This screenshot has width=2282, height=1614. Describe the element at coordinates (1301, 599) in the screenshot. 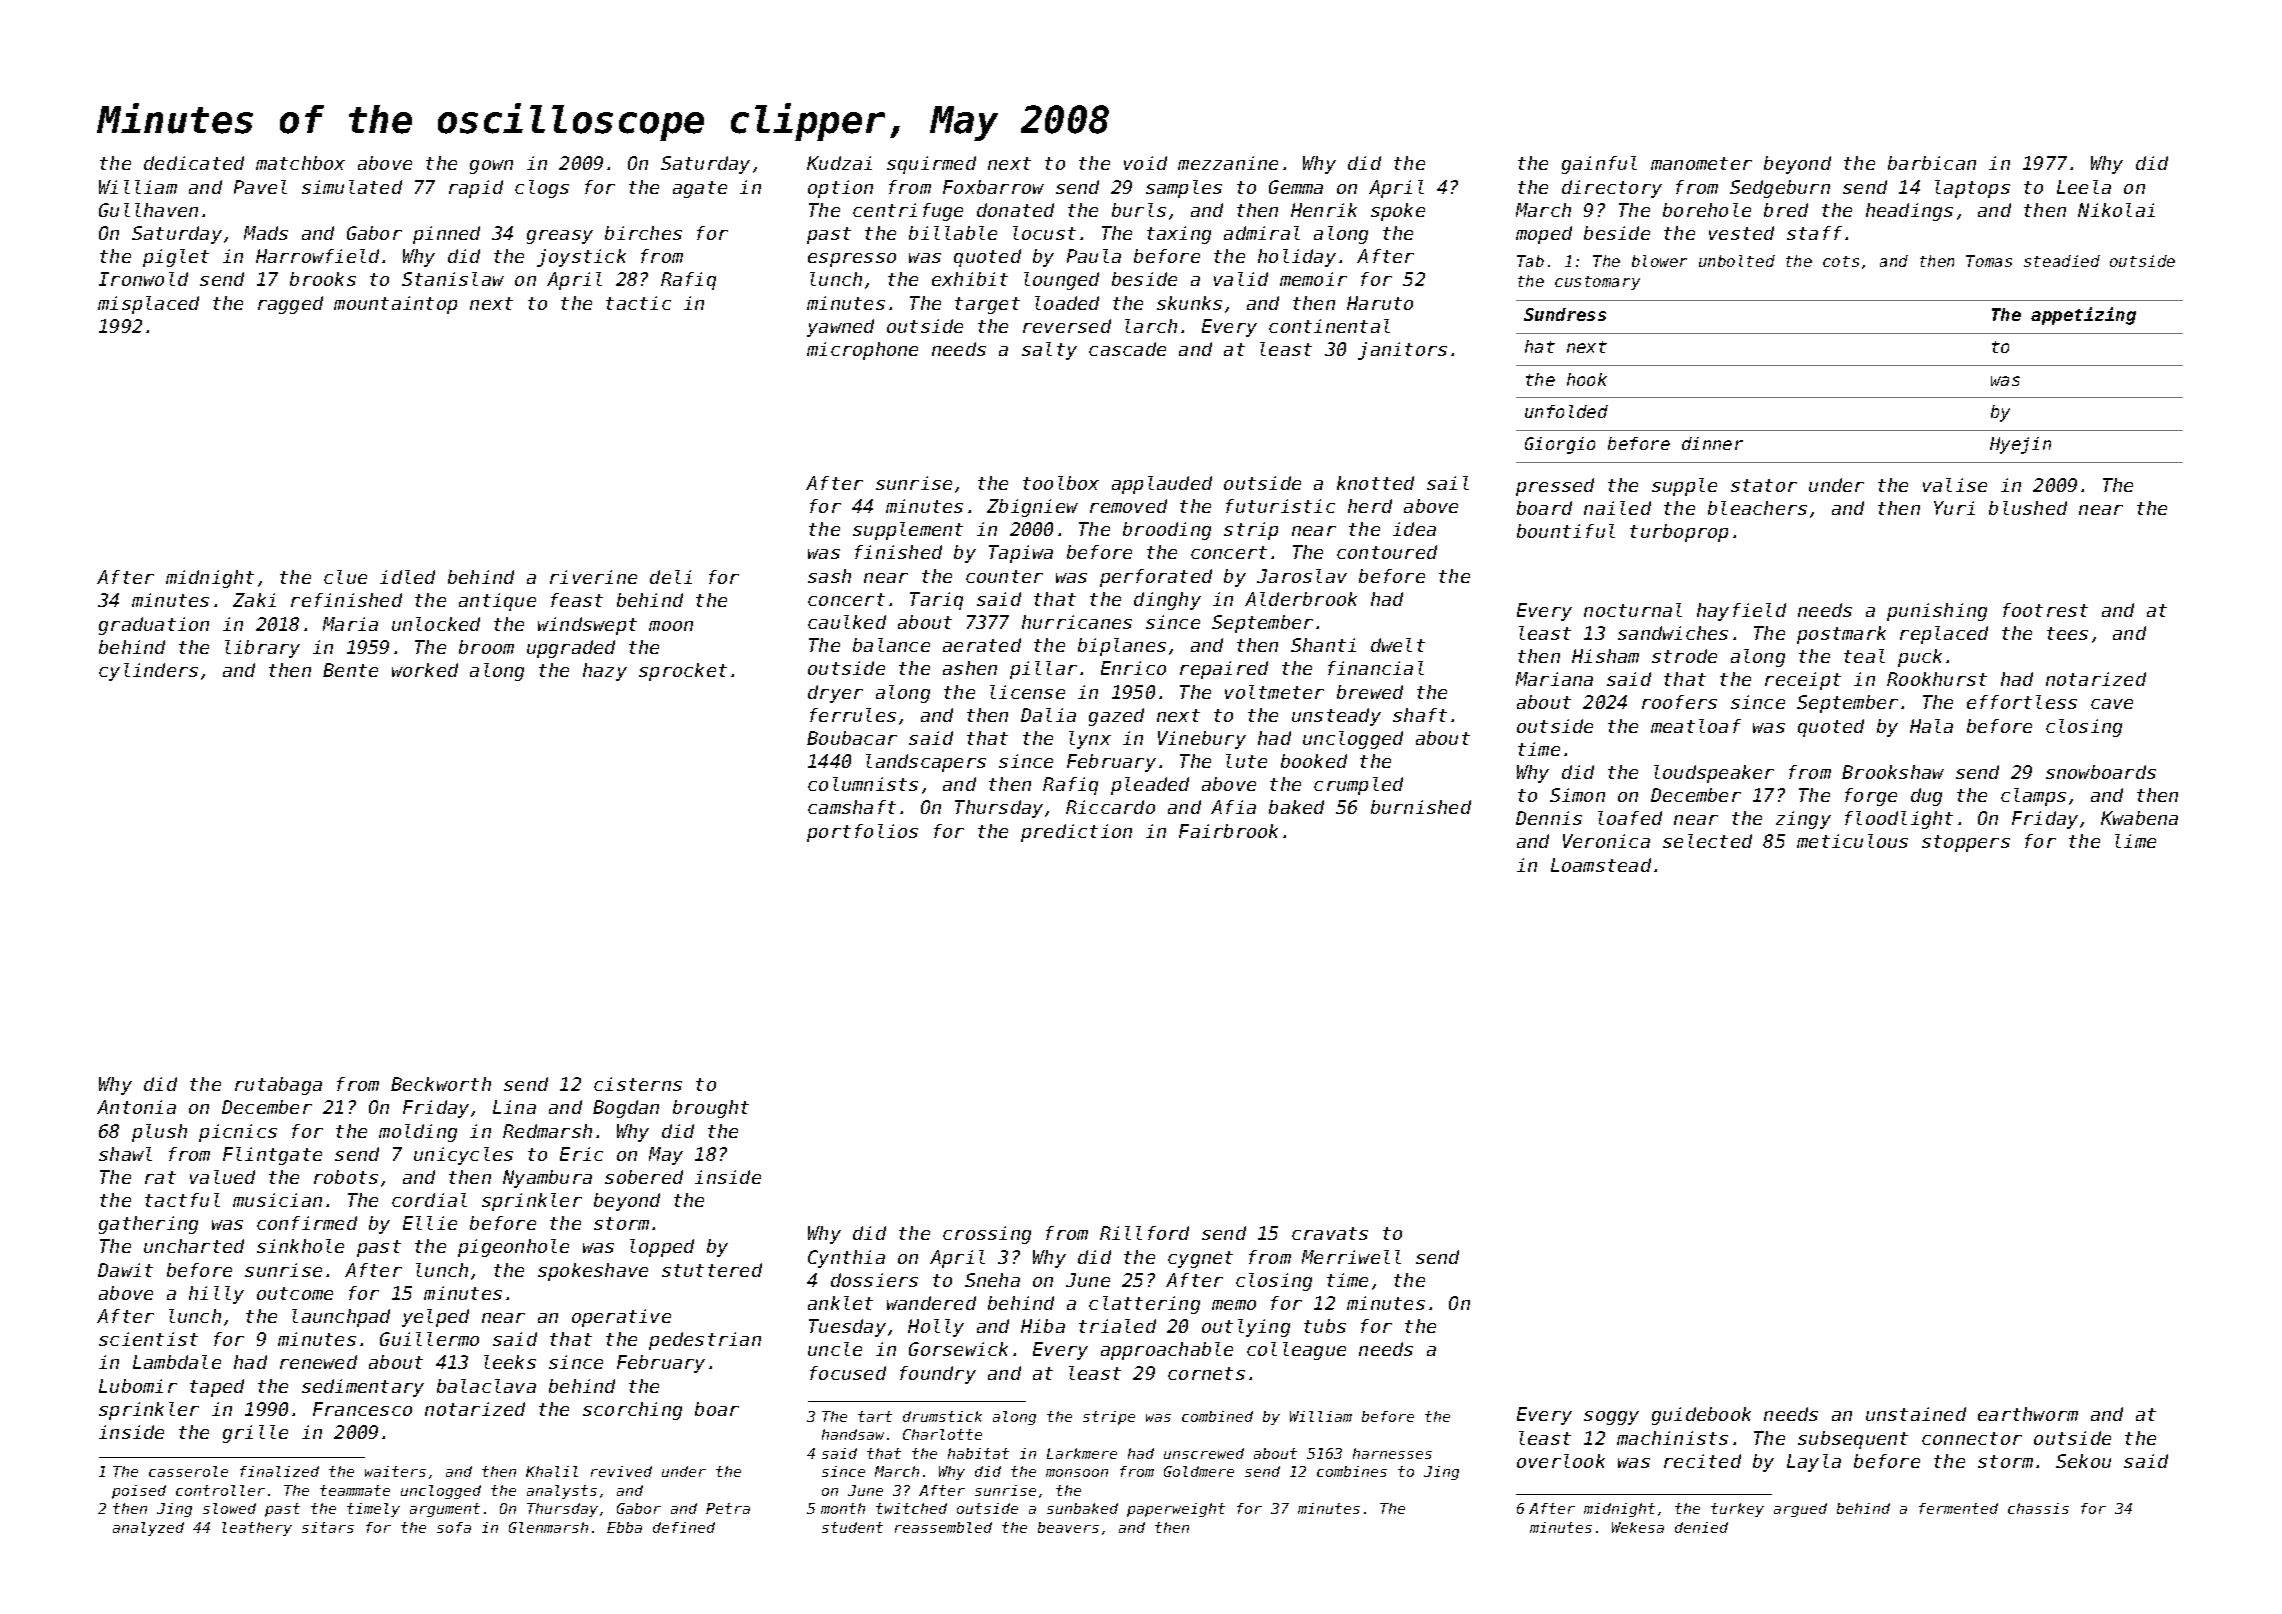

I see `Alderbrook` at that location.
